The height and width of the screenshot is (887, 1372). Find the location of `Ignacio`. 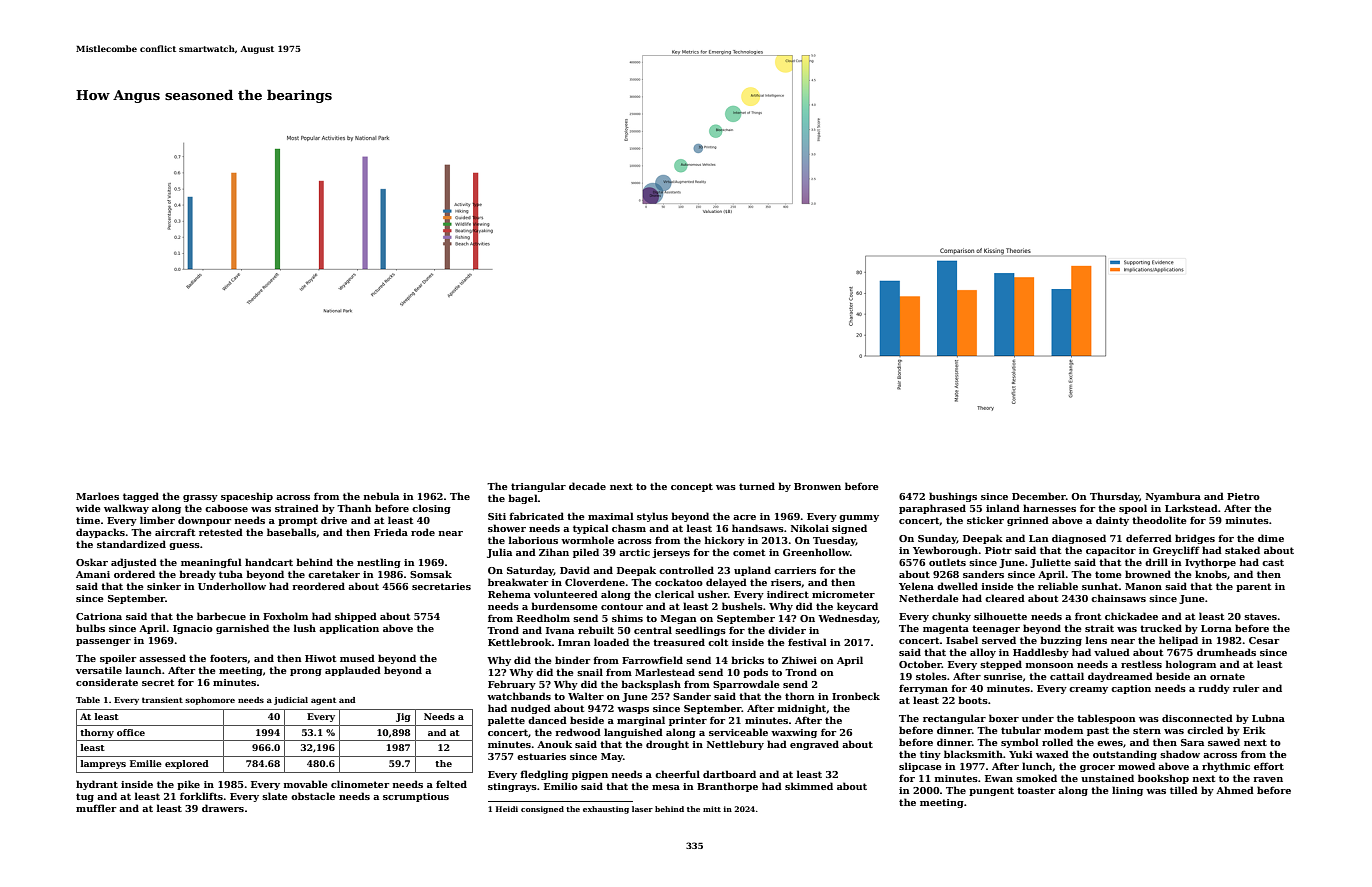

Ignacio is located at coordinates (193, 629).
